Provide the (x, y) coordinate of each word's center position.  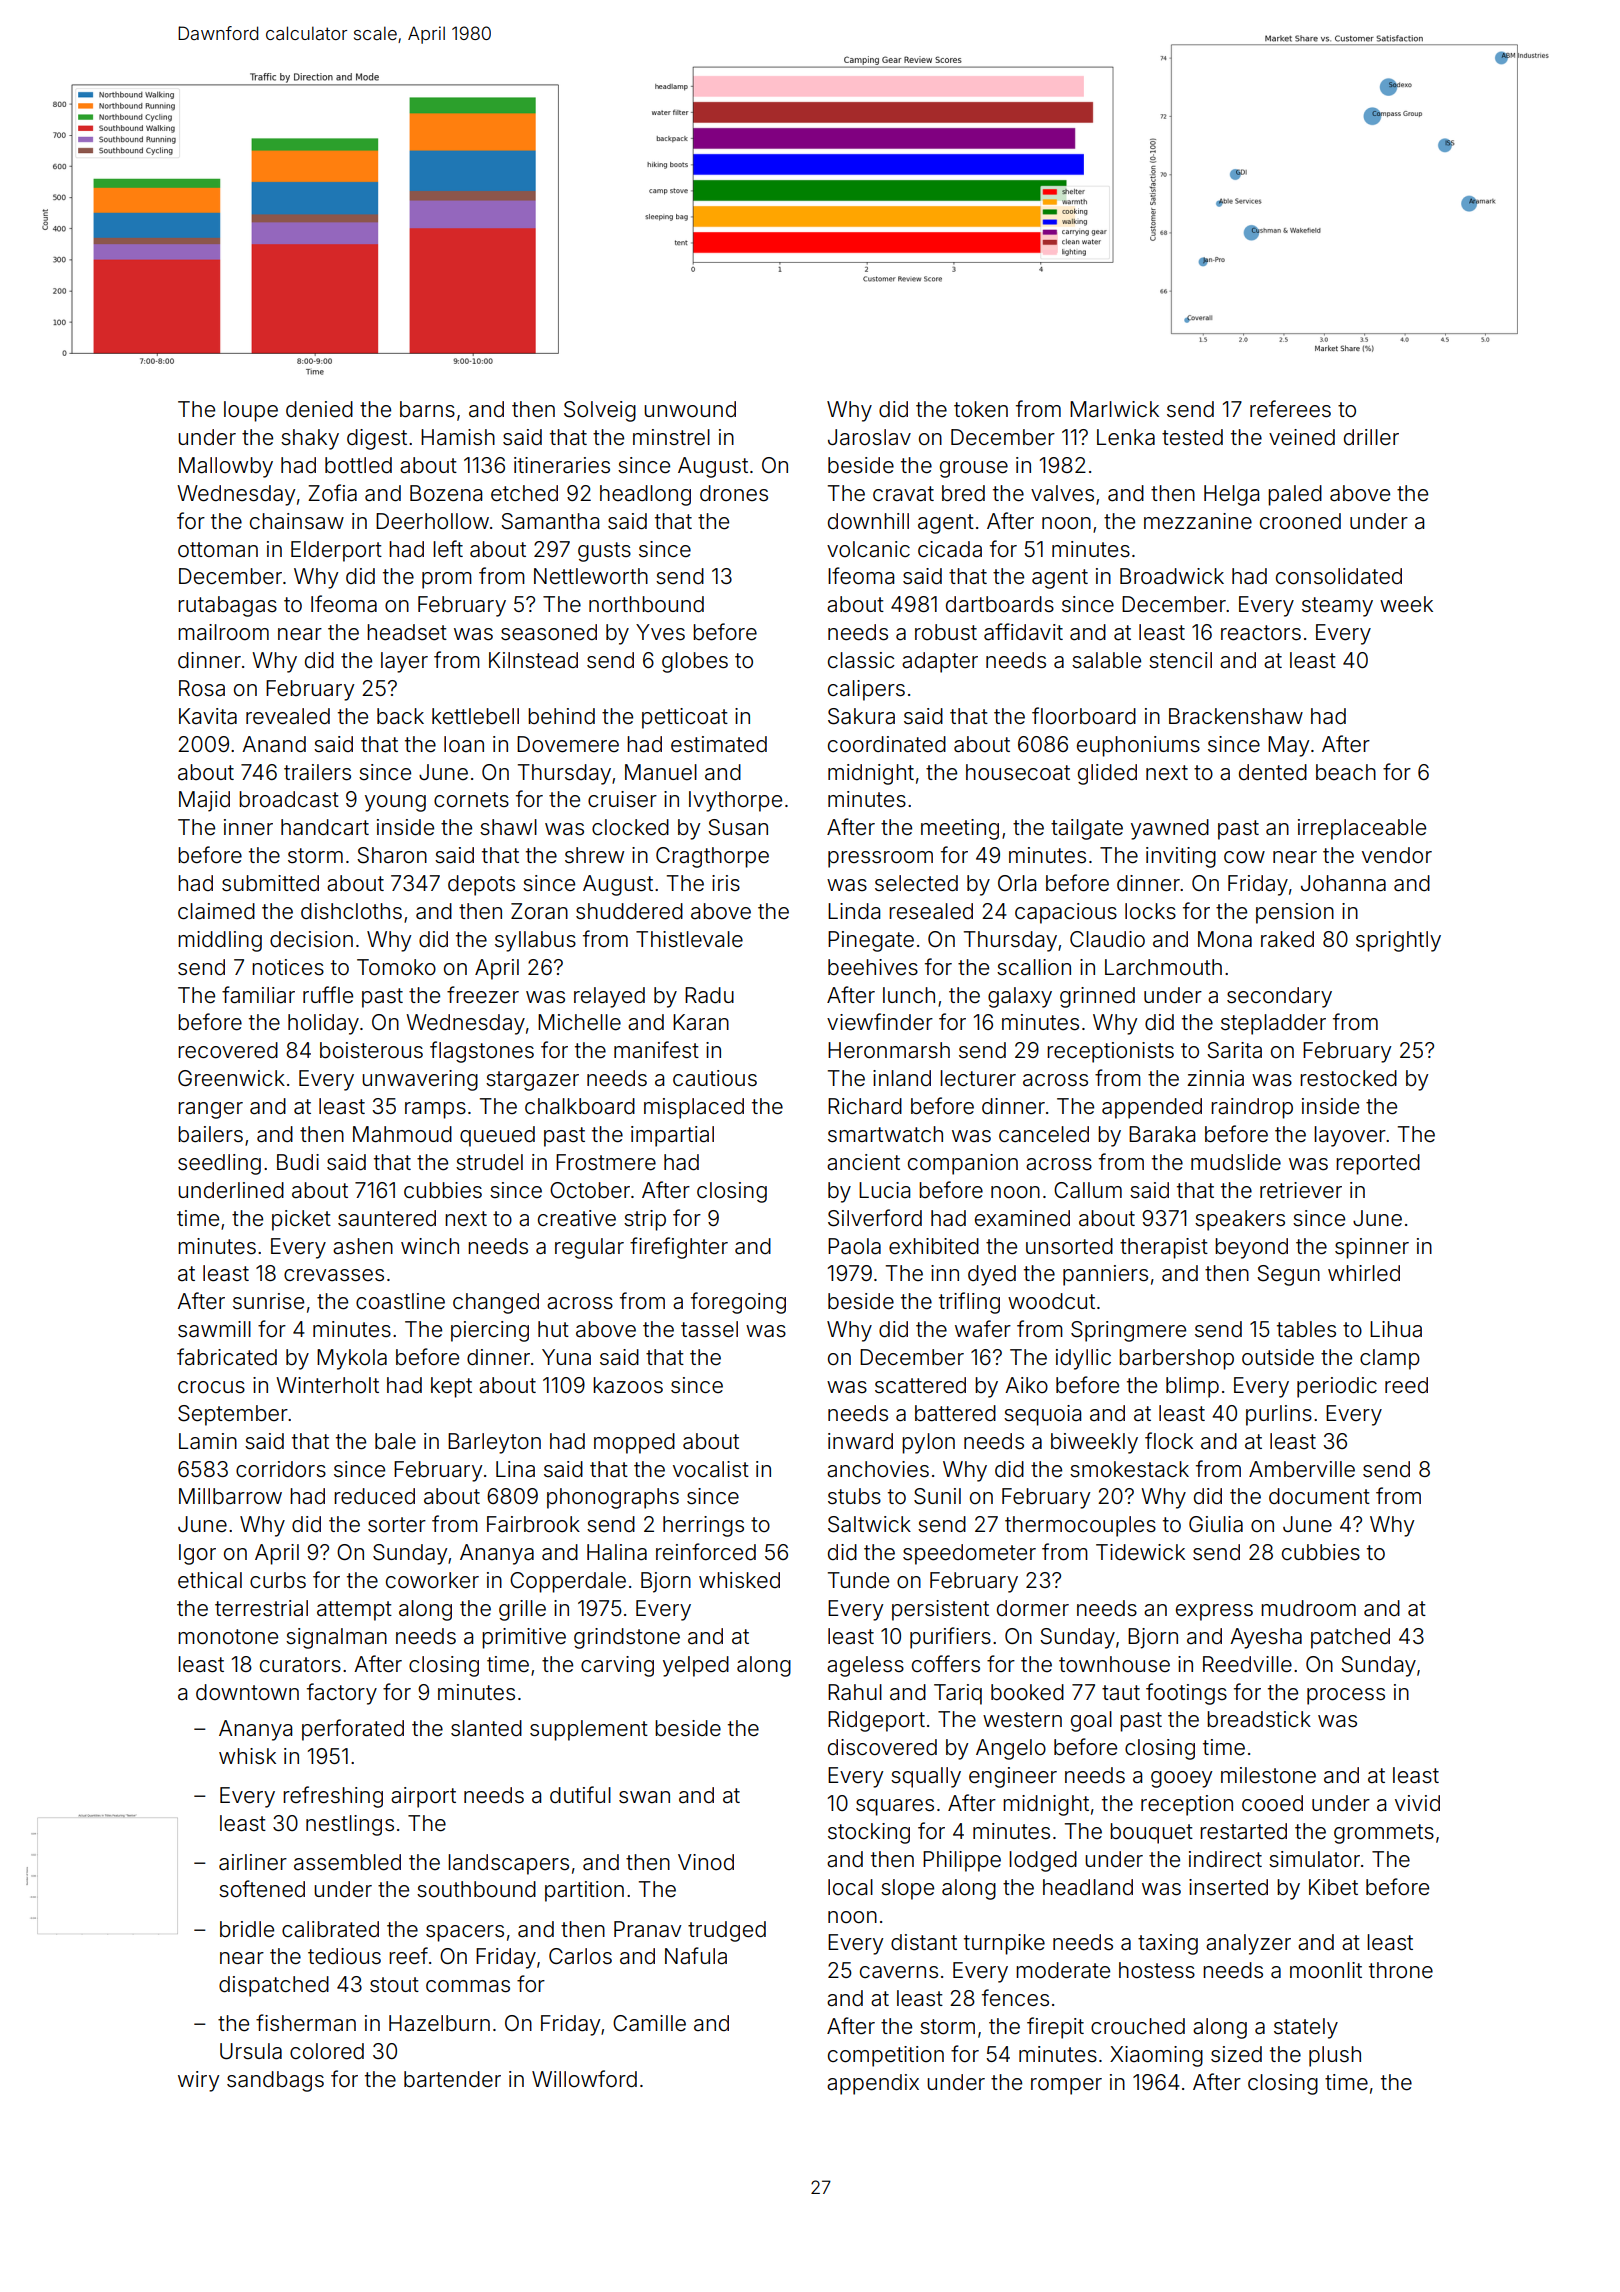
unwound (690, 409)
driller (1371, 437)
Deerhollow (432, 521)
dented (1273, 772)
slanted (486, 1728)
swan (644, 1797)
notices (288, 967)
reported (1378, 1164)
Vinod (706, 1862)
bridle (247, 1929)
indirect (1225, 1859)
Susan (738, 827)
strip (645, 1220)
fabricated (227, 1357)
